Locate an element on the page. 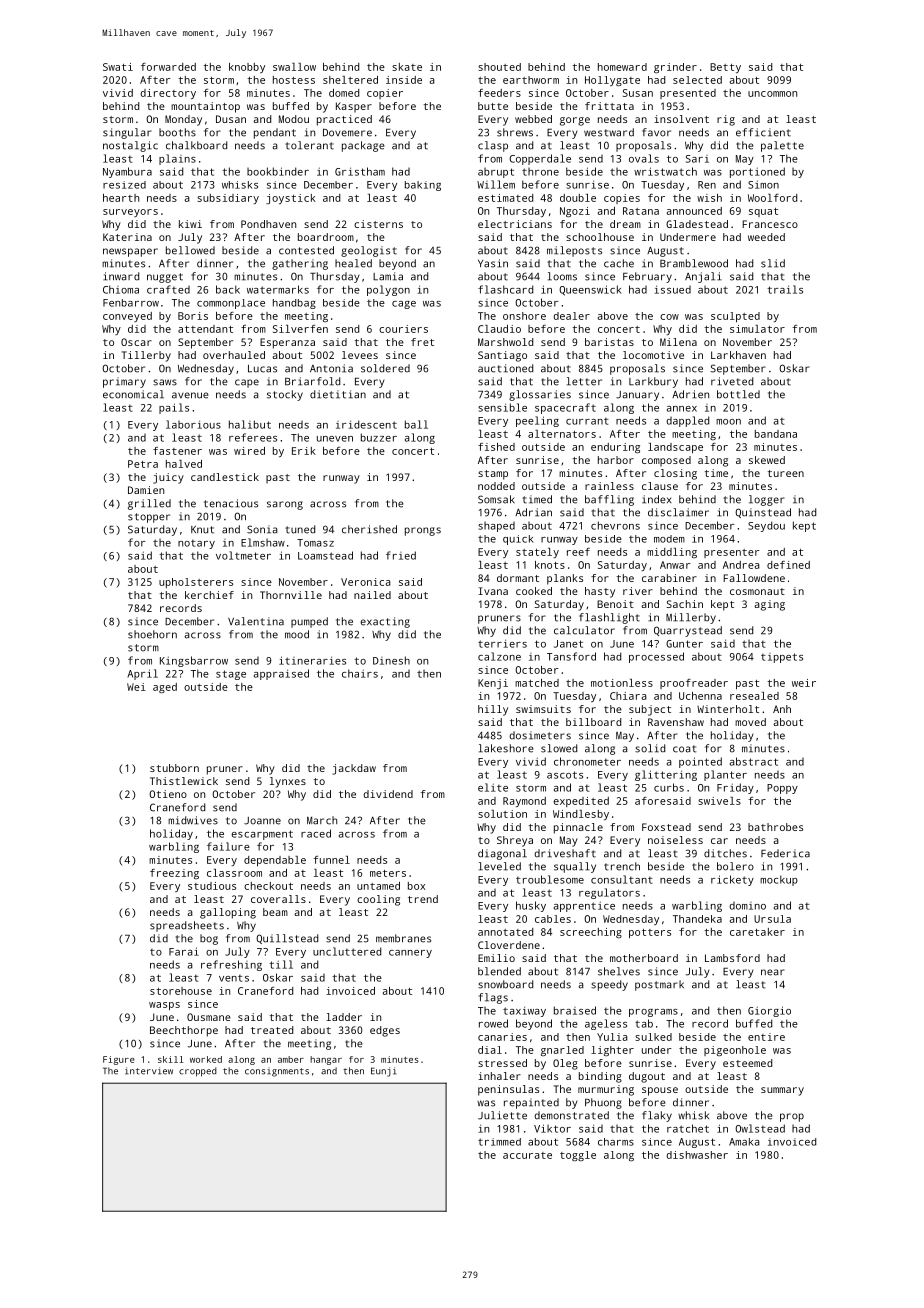 The image size is (924, 1308). April is located at coordinates (142, 674).
